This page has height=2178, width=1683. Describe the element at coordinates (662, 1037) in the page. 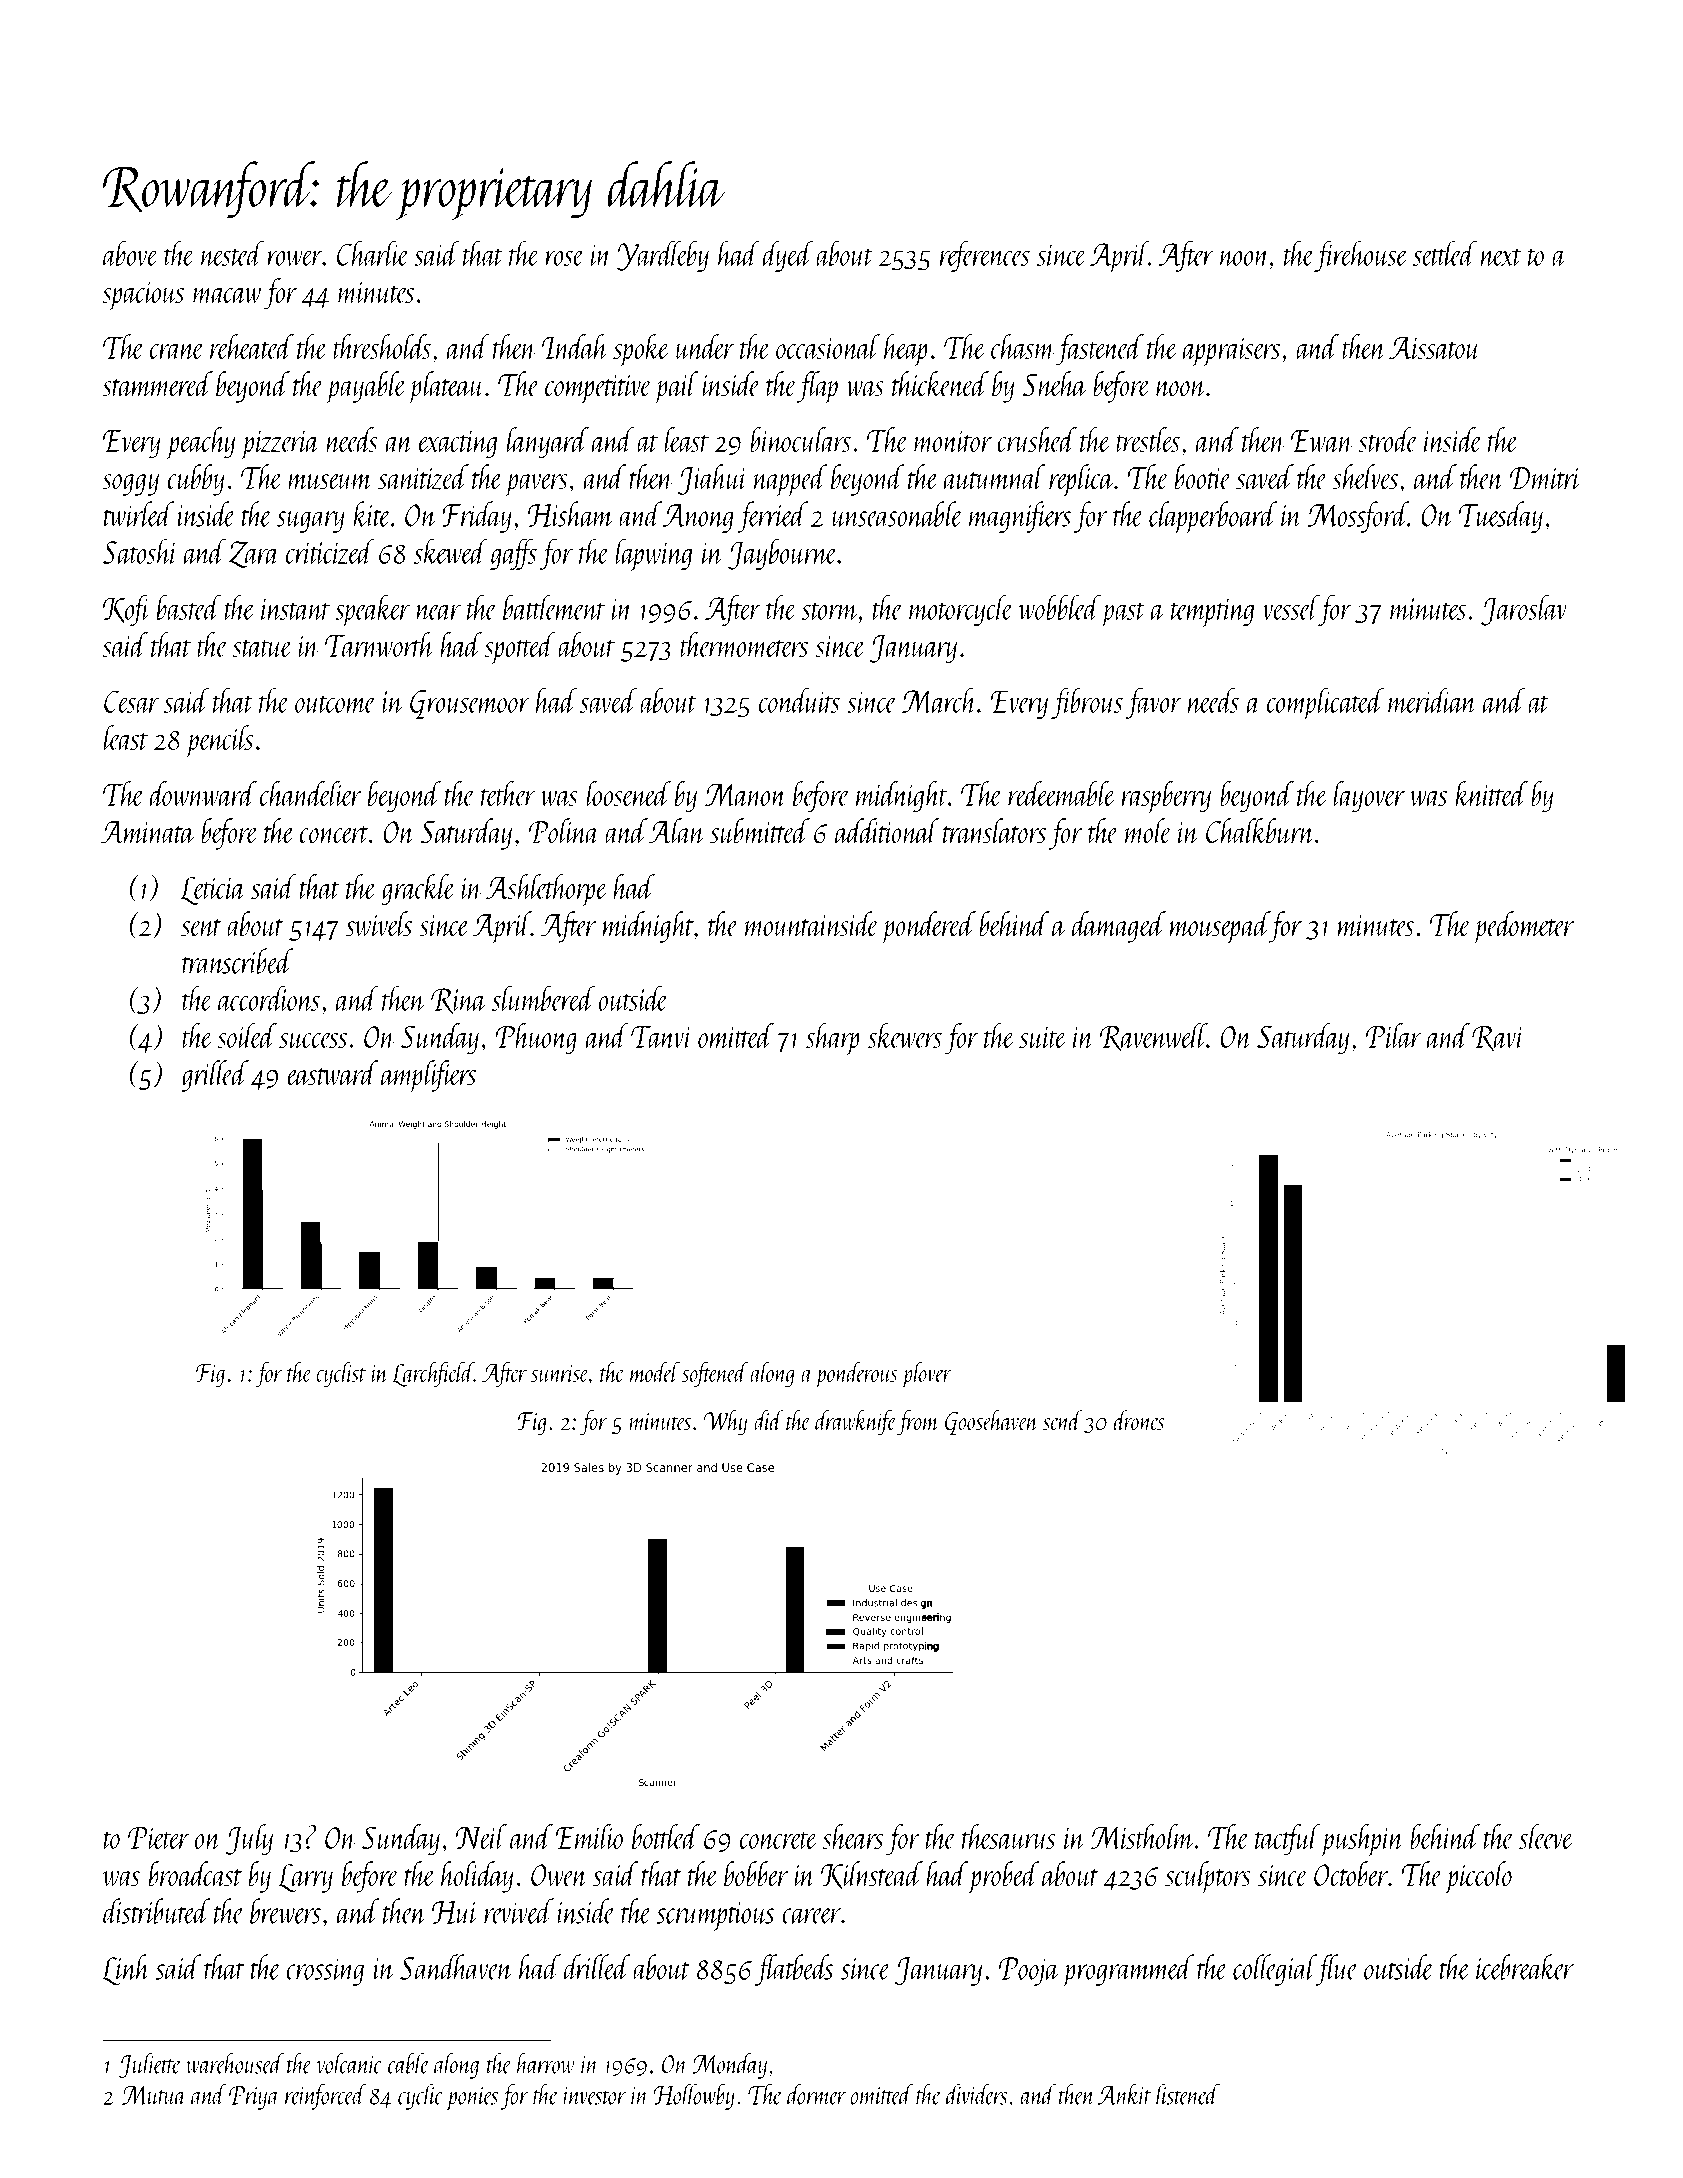

I see `Tanvi` at that location.
